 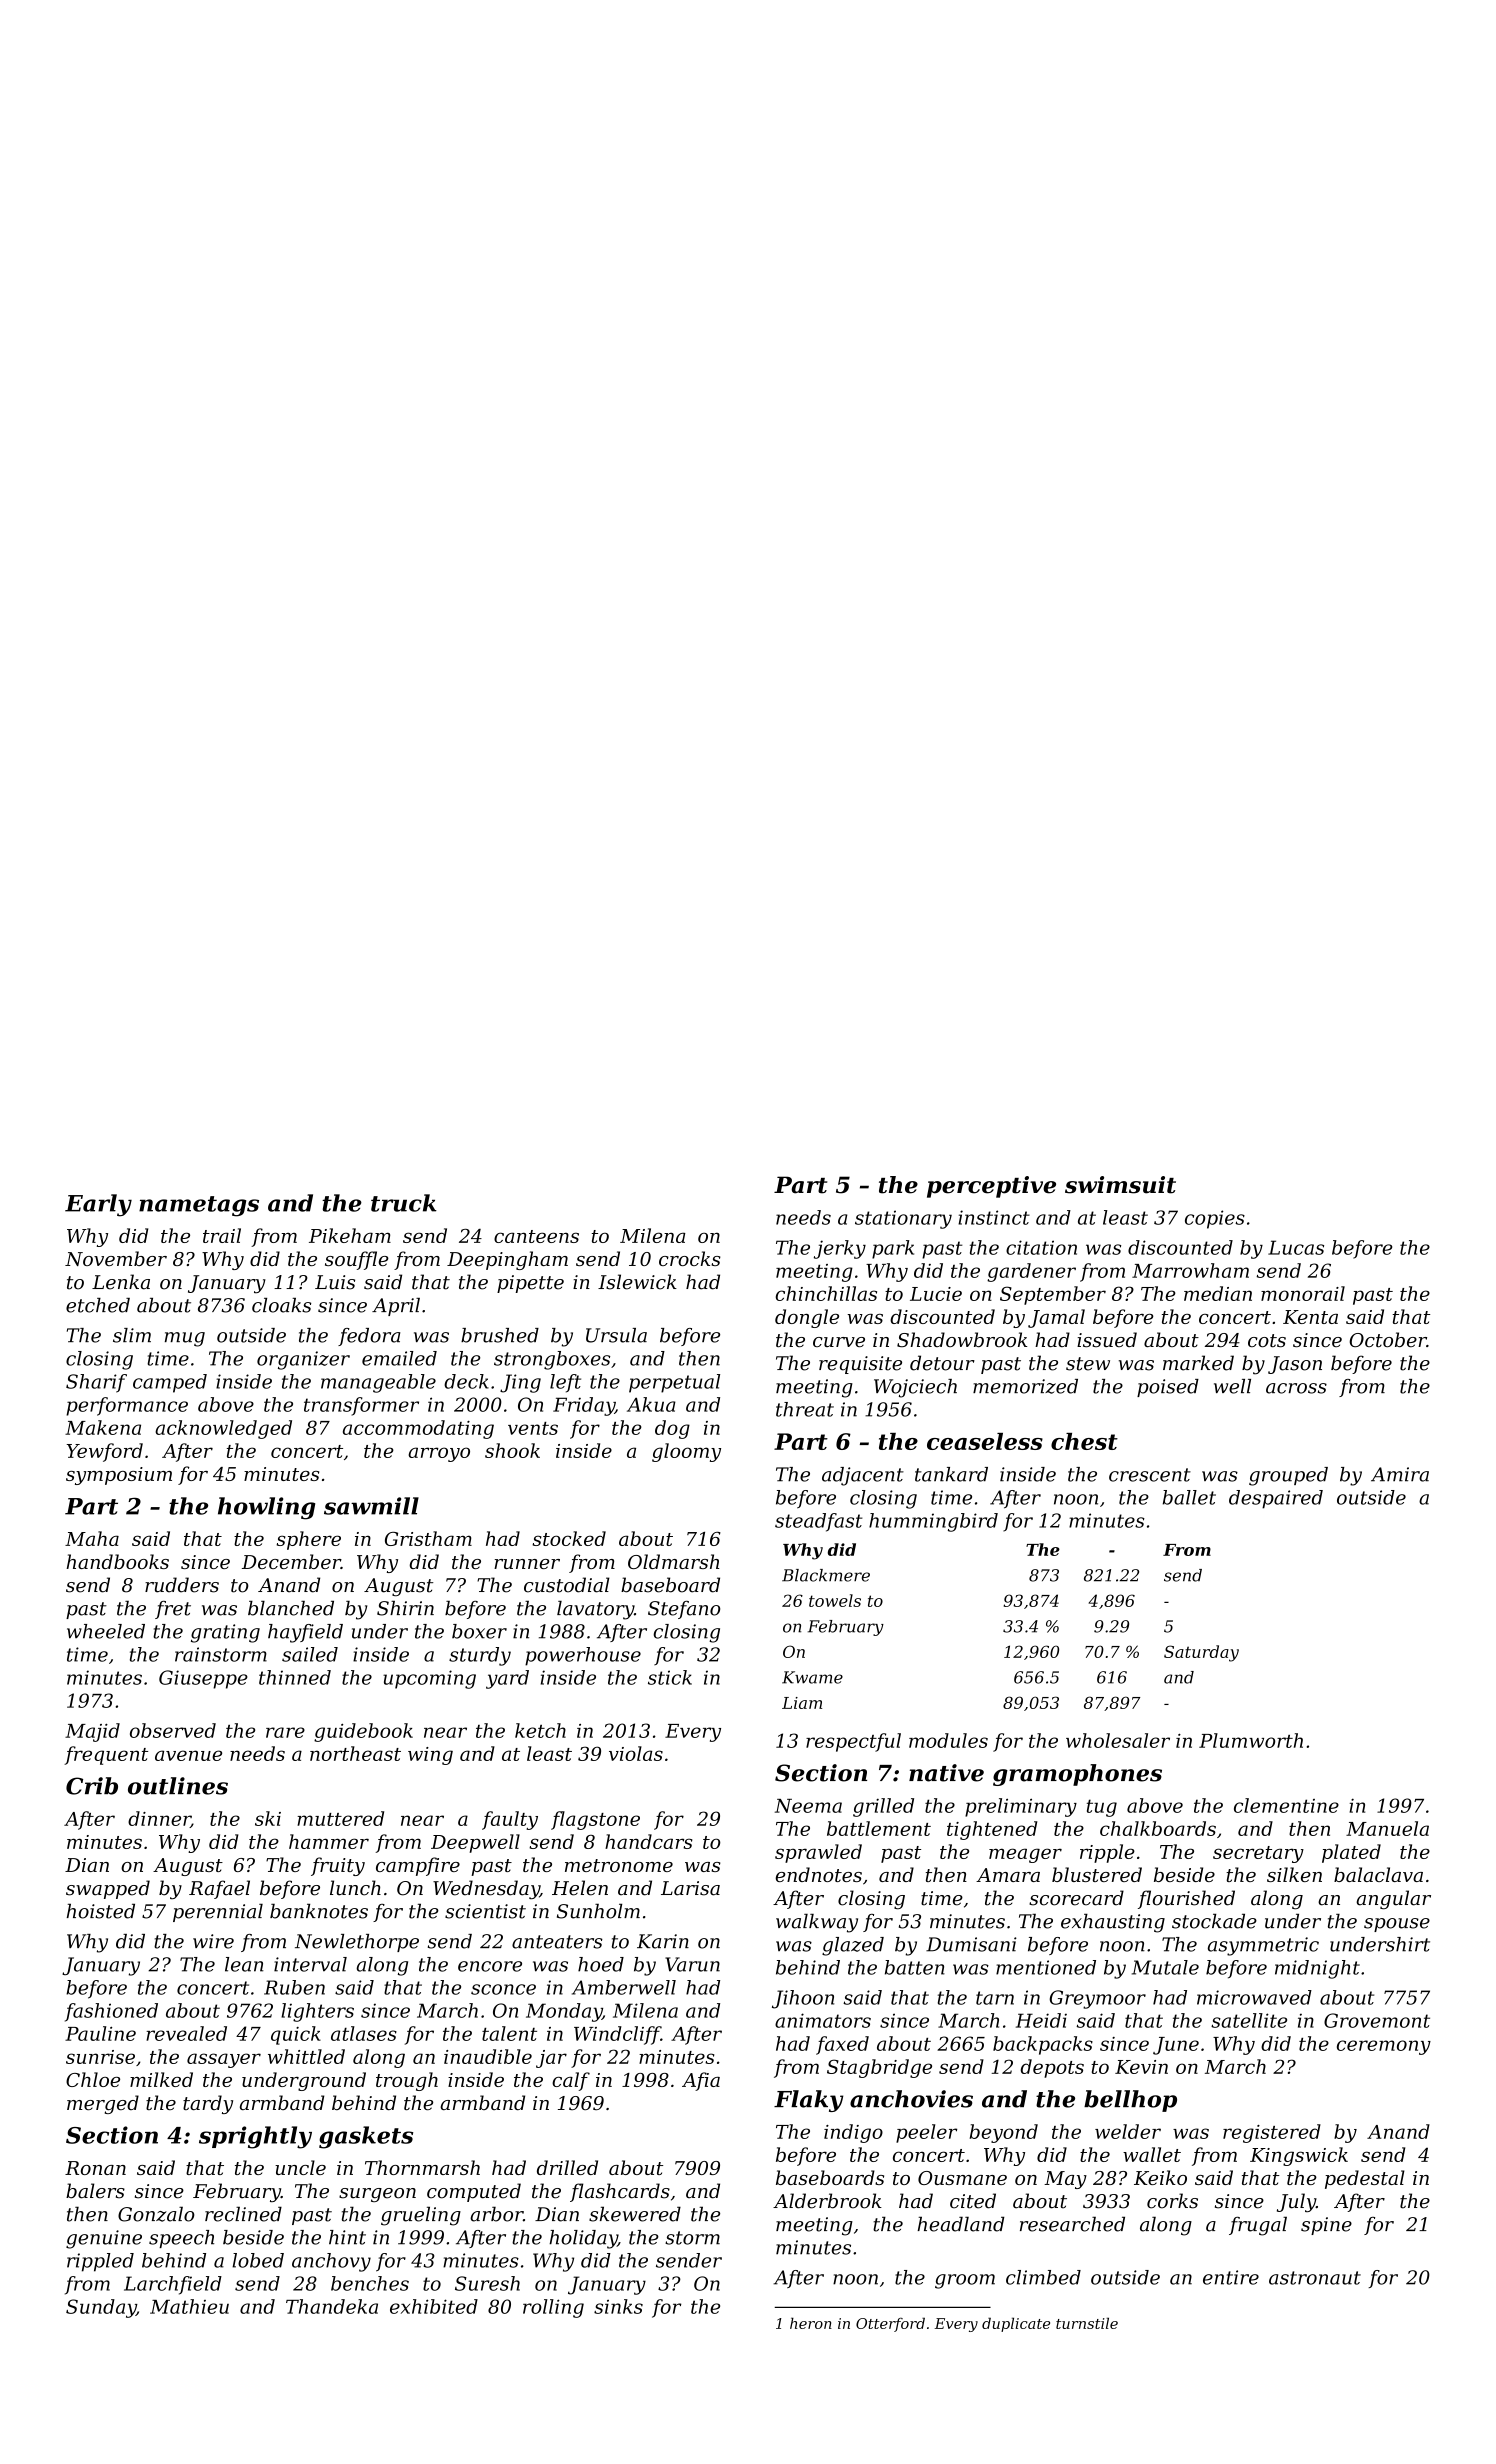 What do you see at coordinates (1384, 2047) in the screenshot?
I see `ceremony` at bounding box center [1384, 2047].
